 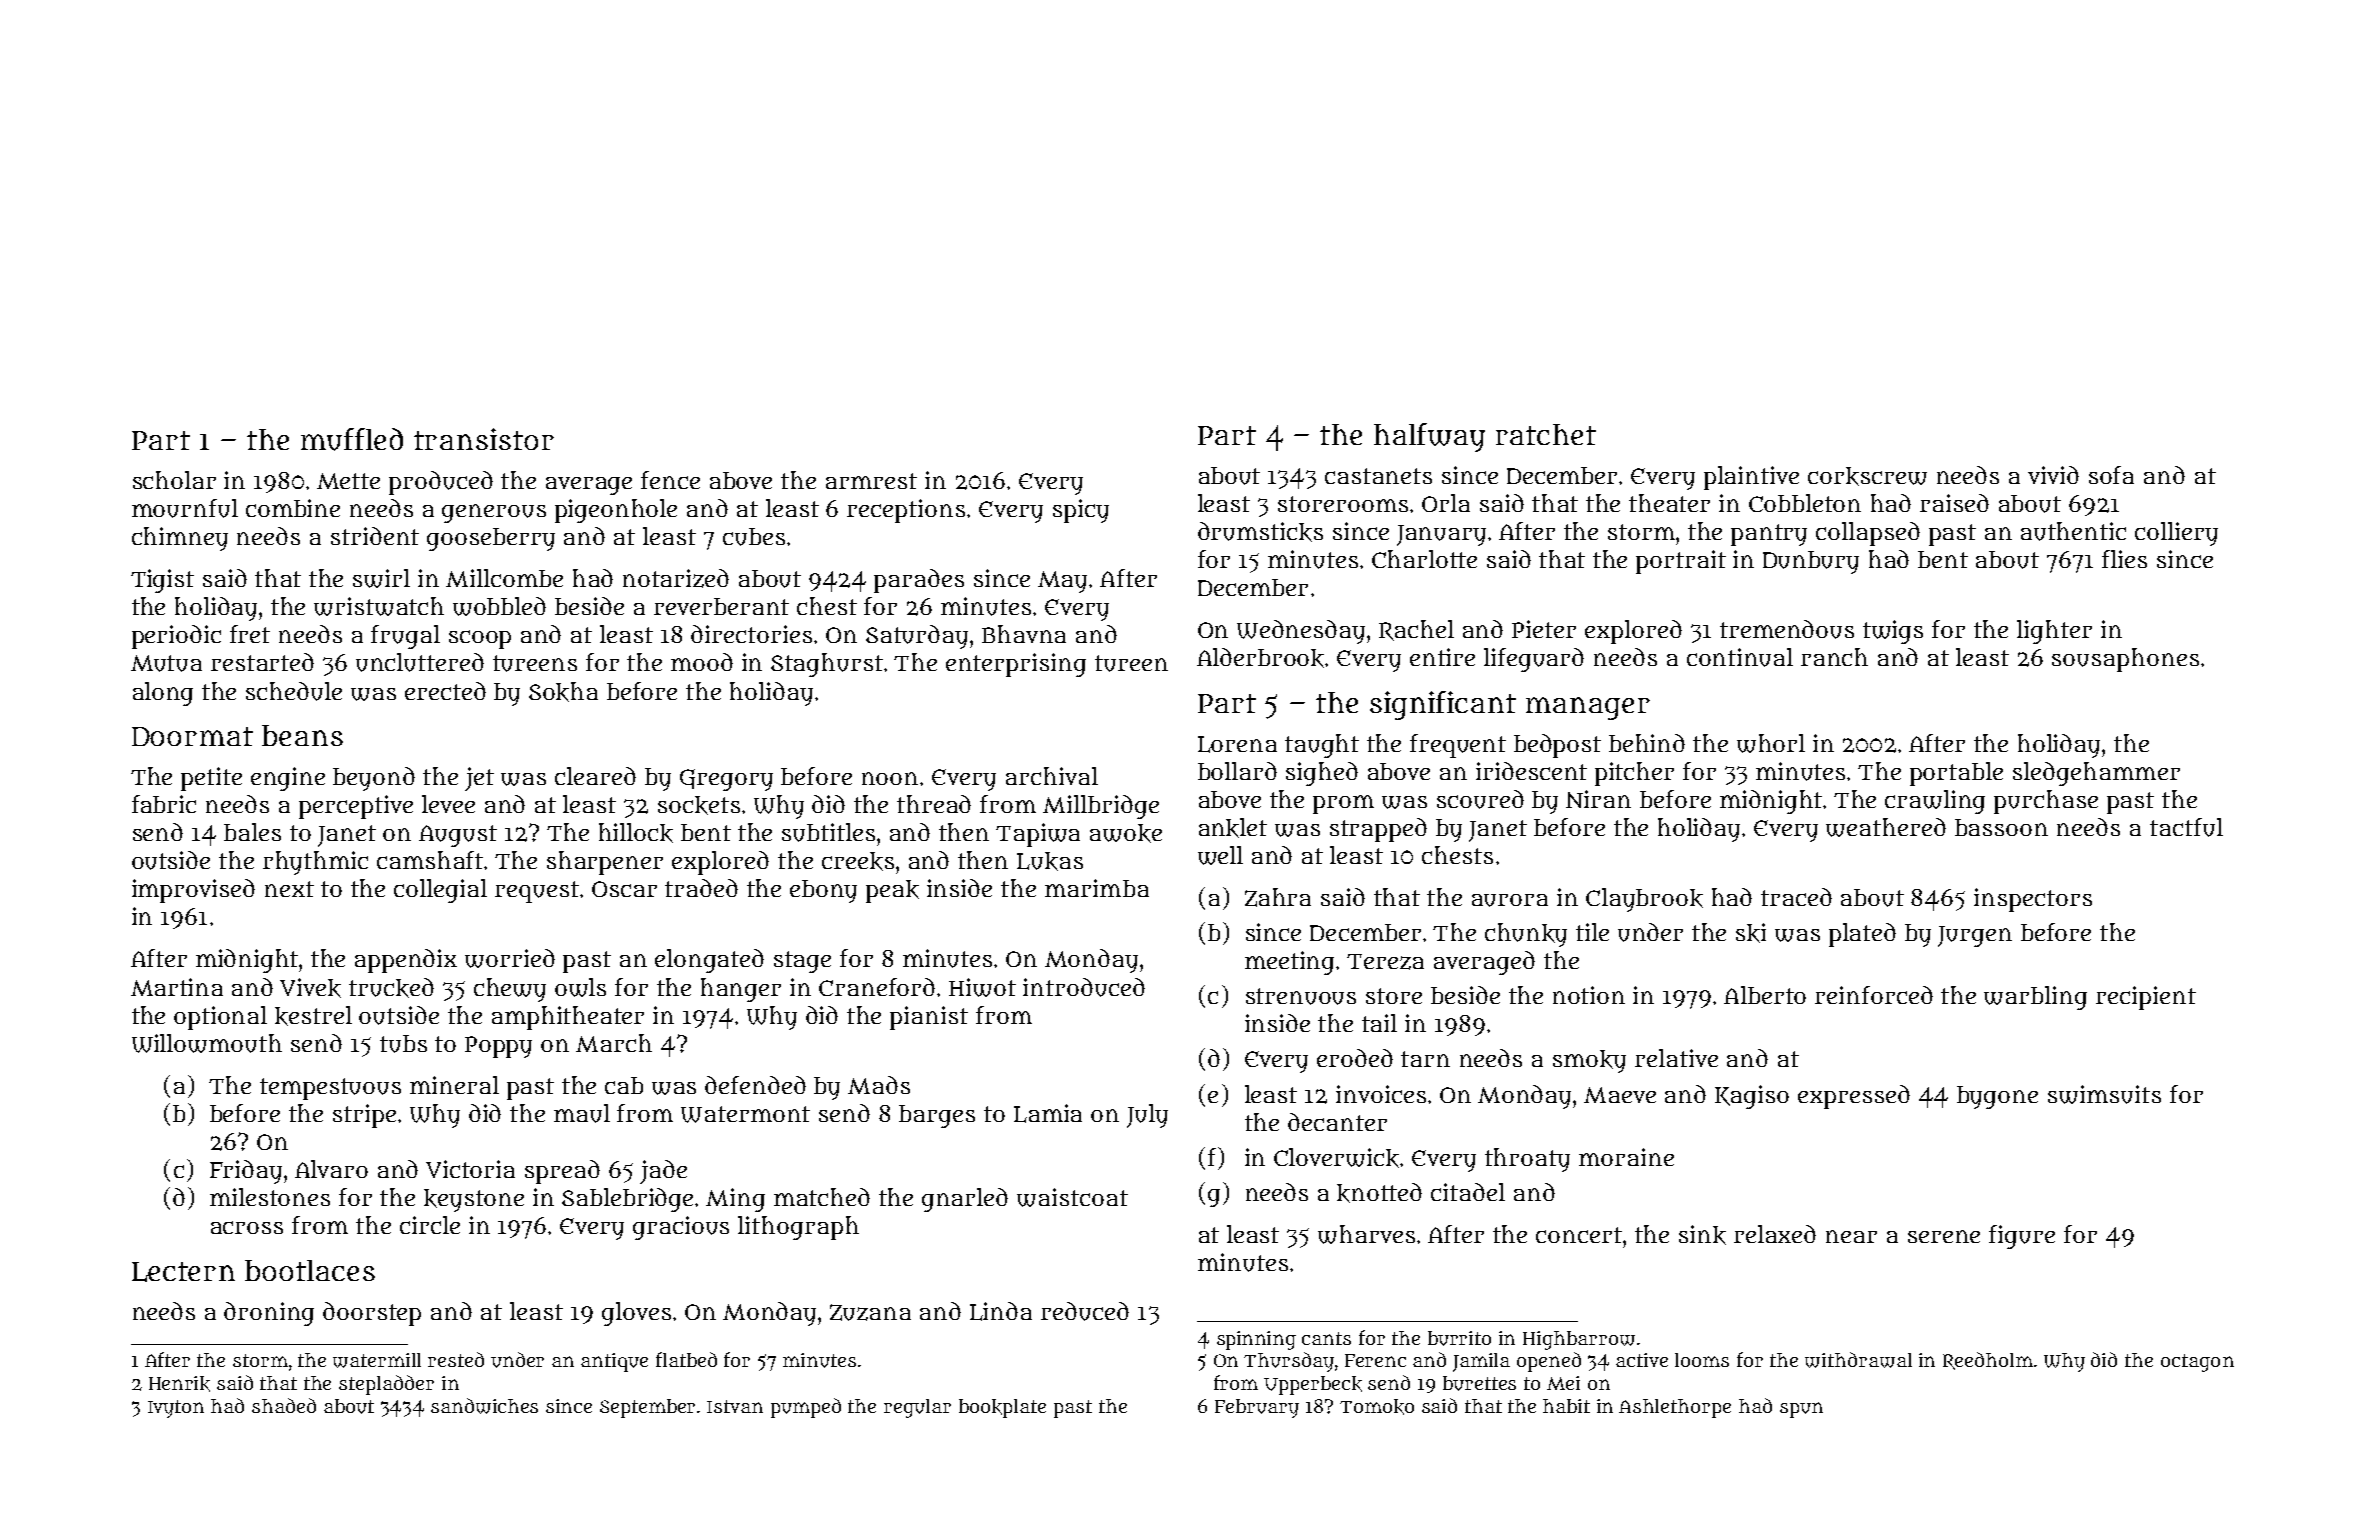 What do you see at coordinates (2125, 660) in the image?
I see `sousaphones` at bounding box center [2125, 660].
